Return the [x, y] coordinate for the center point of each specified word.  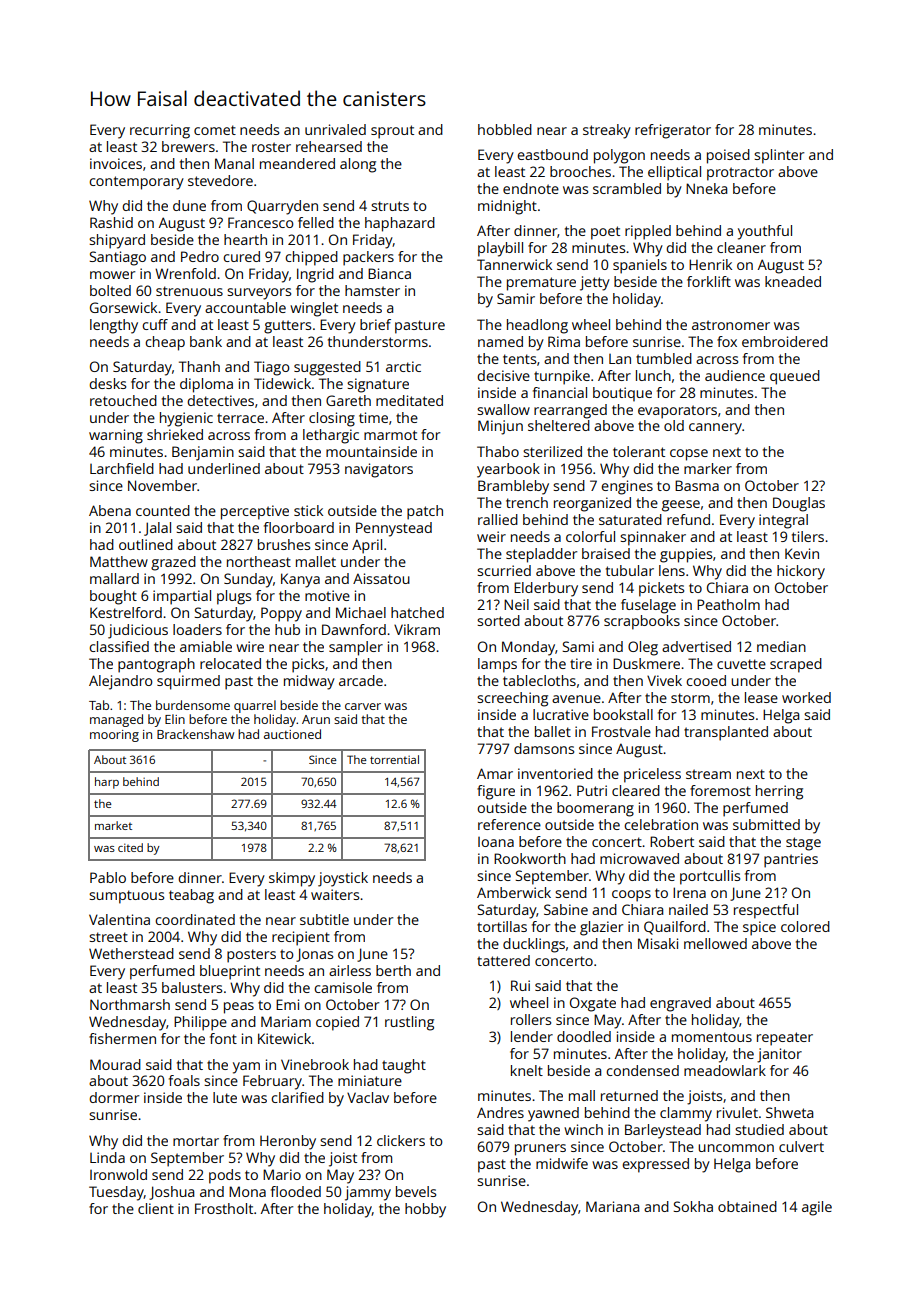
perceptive [255, 512]
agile [817, 1208]
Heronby [288, 1142]
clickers [401, 1140]
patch [425, 512]
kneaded [793, 281]
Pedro [200, 256]
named [500, 341]
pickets [661, 589]
